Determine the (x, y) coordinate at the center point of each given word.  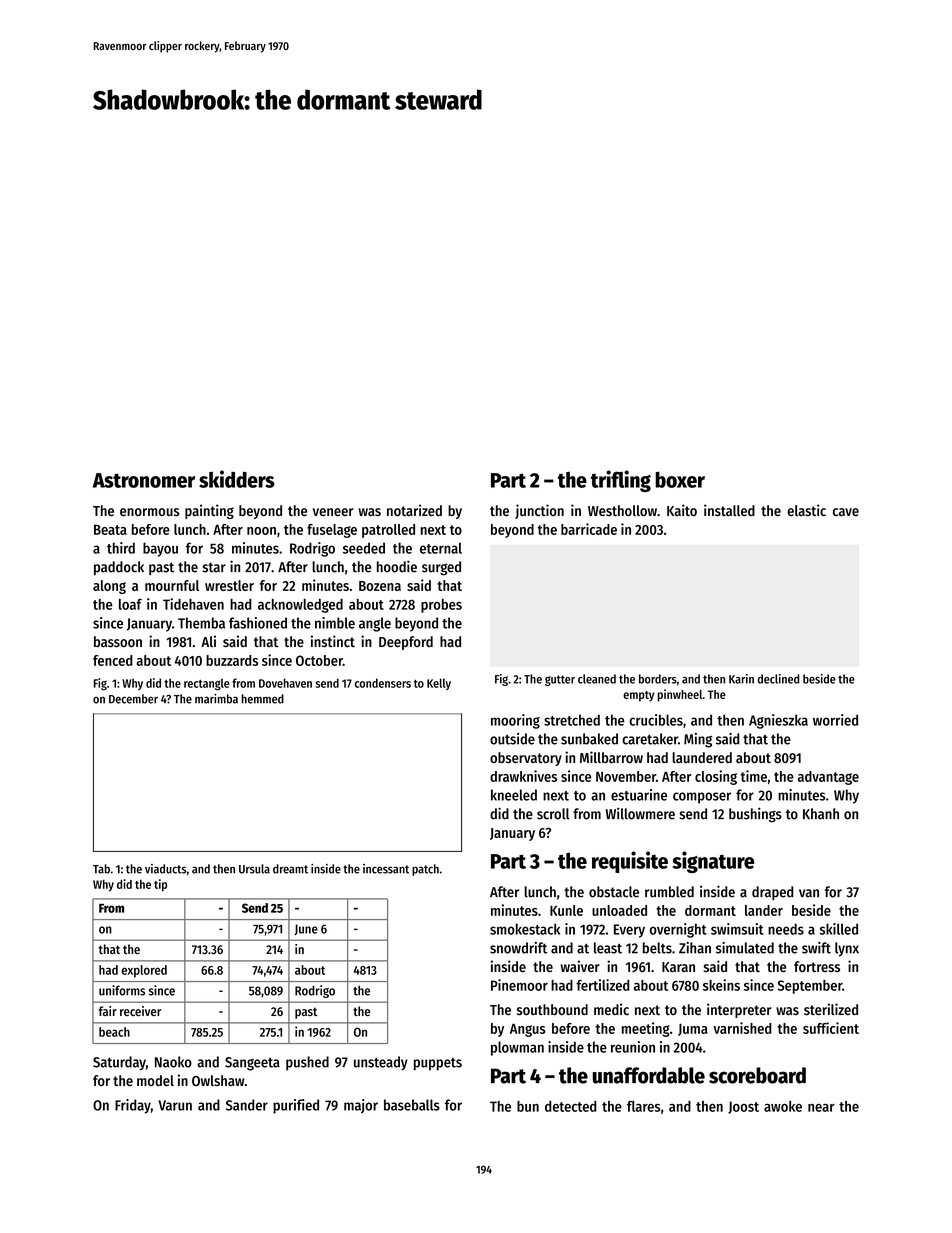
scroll (553, 814)
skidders (237, 479)
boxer (680, 480)
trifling (621, 481)
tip (160, 885)
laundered (702, 757)
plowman (517, 1048)
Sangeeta (252, 1064)
